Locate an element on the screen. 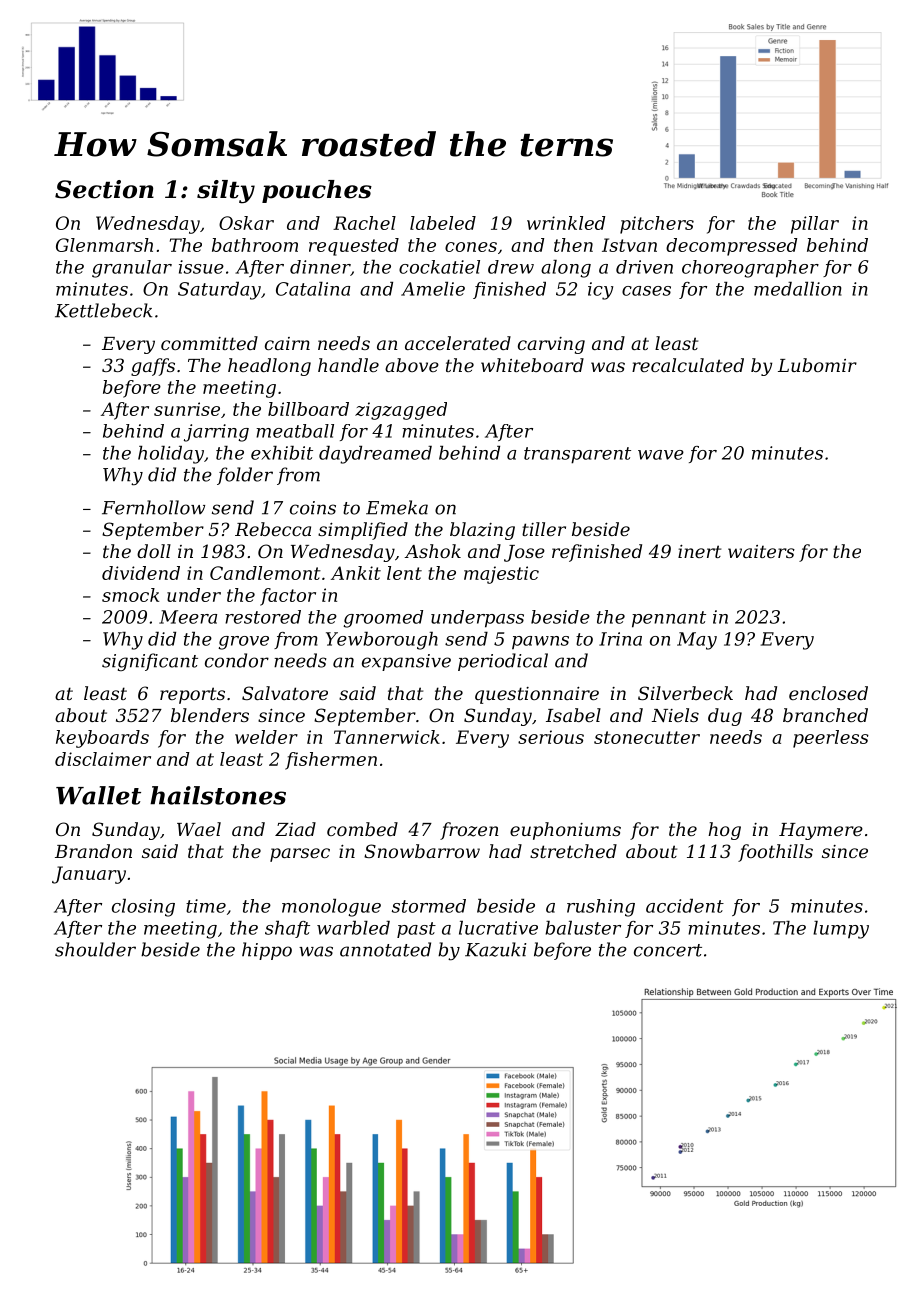 The height and width of the screenshot is (1314, 924). pitchers is located at coordinates (657, 225).
